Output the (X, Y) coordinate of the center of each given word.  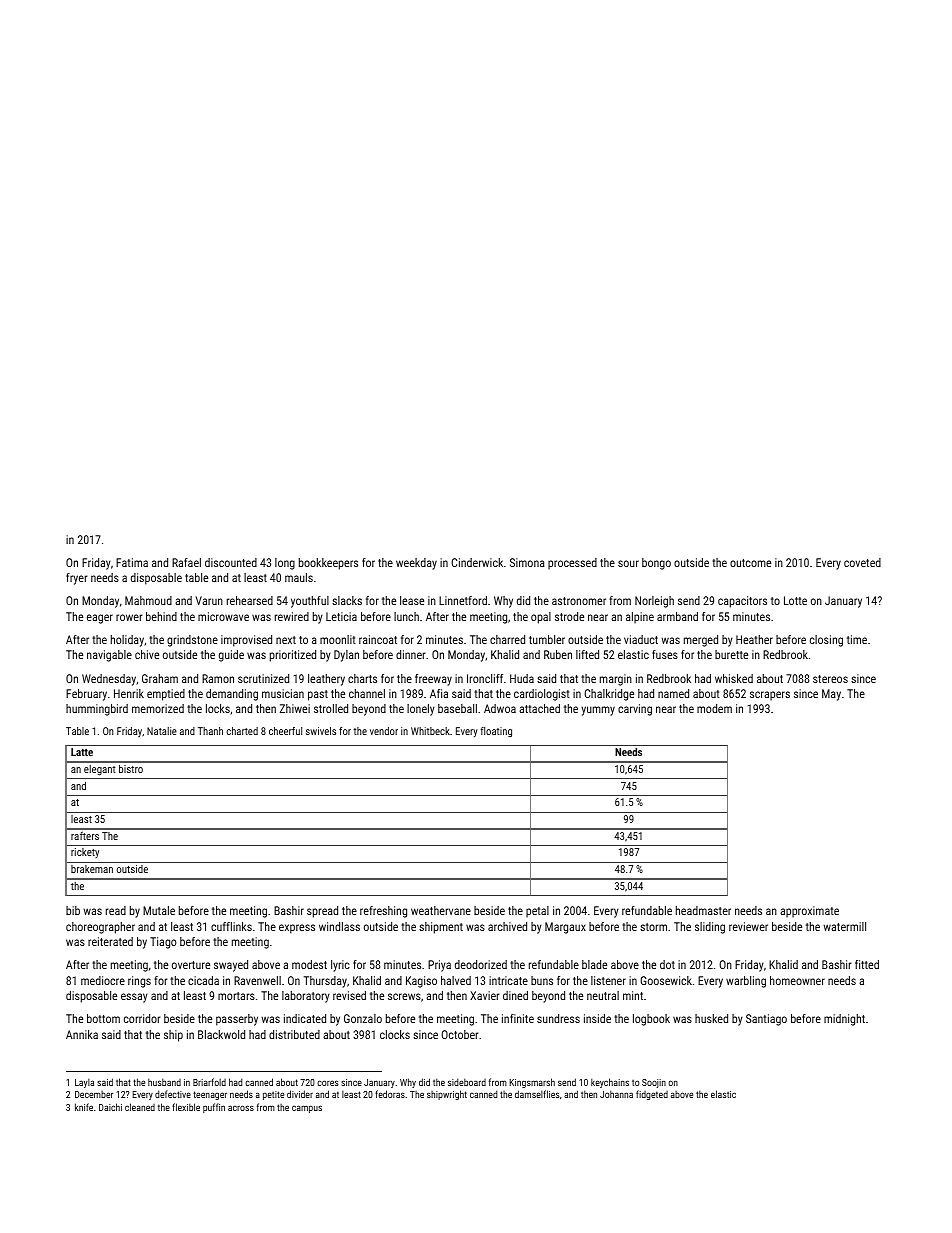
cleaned (140, 1107)
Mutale (159, 910)
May (831, 695)
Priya (439, 966)
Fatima (132, 562)
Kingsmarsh (532, 1083)
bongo (656, 564)
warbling (746, 982)
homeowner (797, 980)
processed (572, 564)
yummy (598, 711)
